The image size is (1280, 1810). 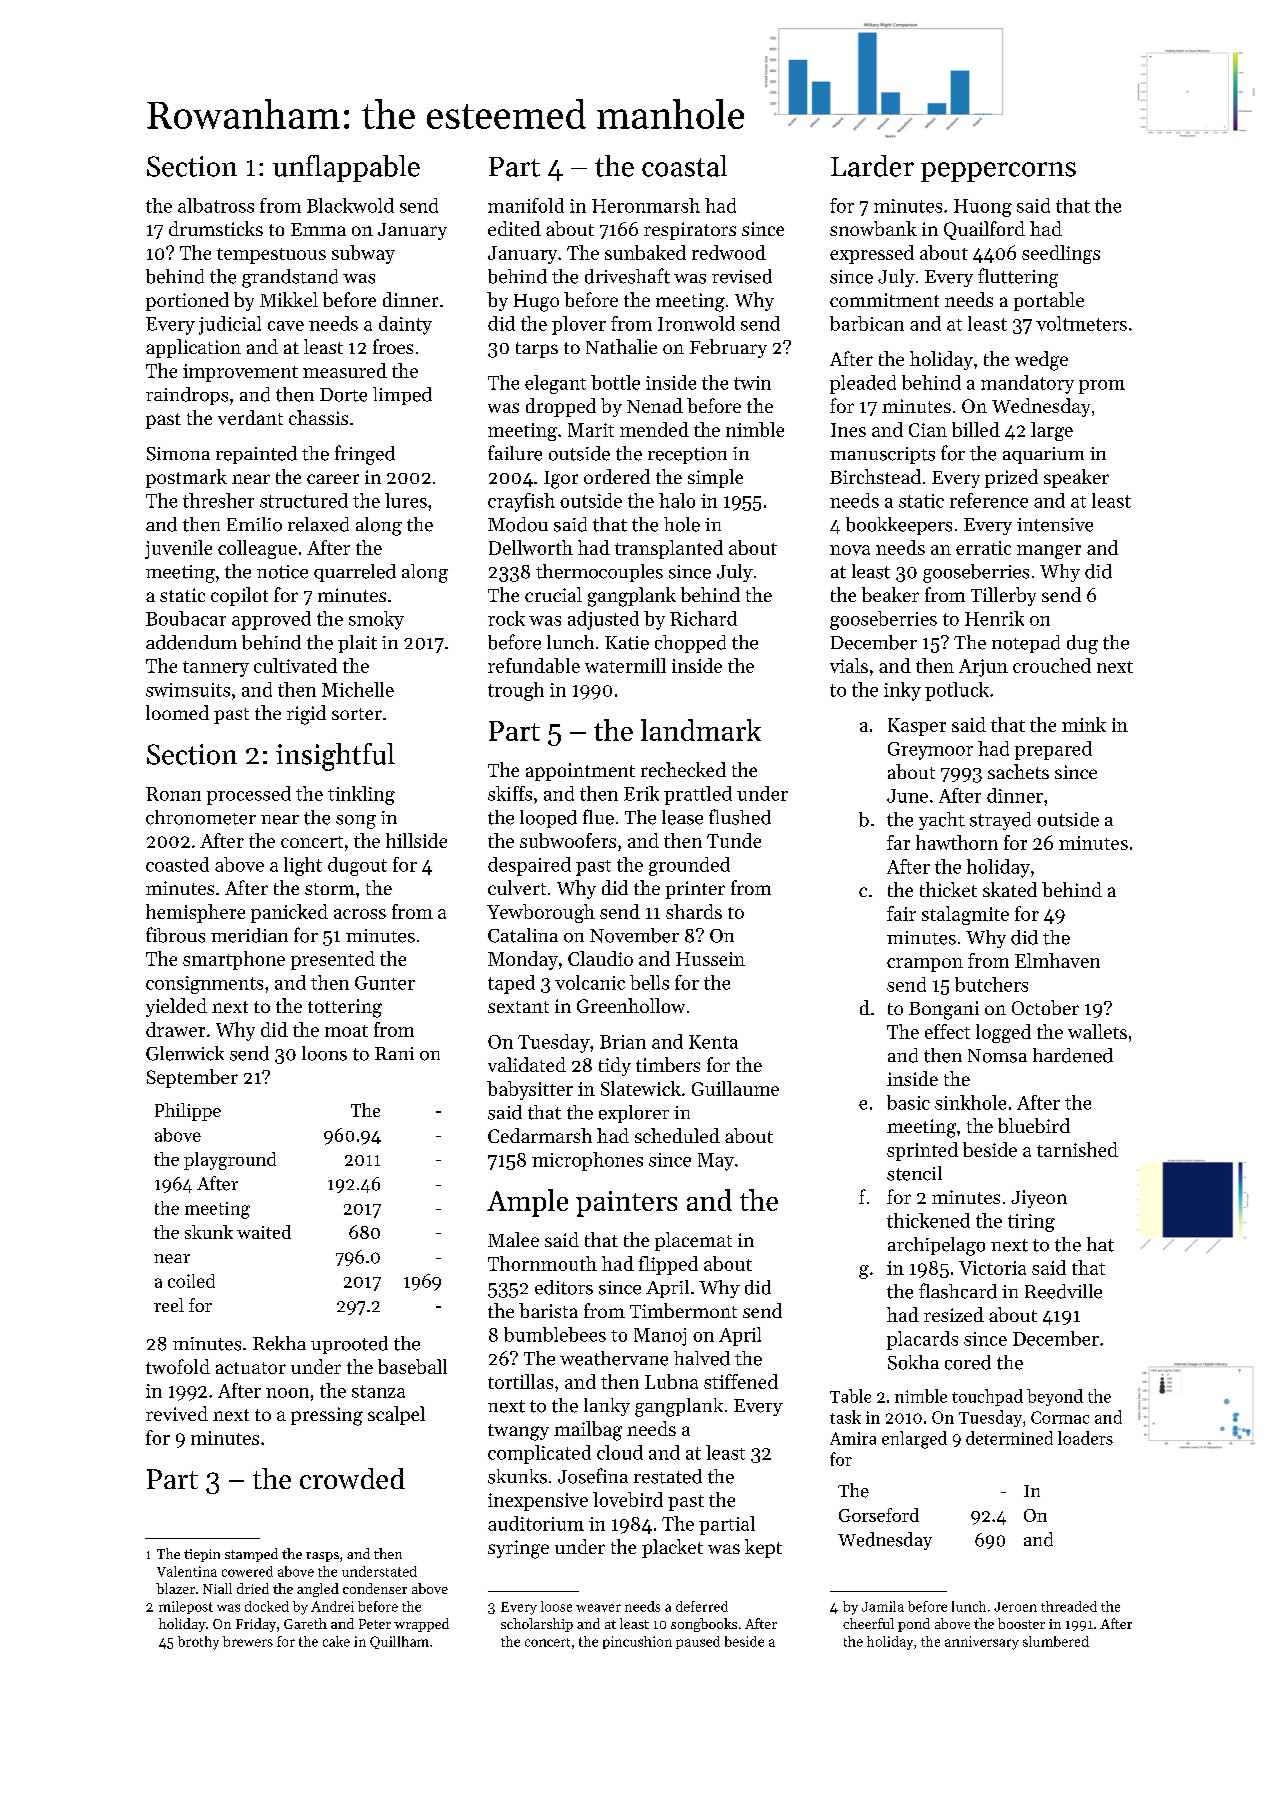 I want to click on intensive, so click(x=1055, y=525).
